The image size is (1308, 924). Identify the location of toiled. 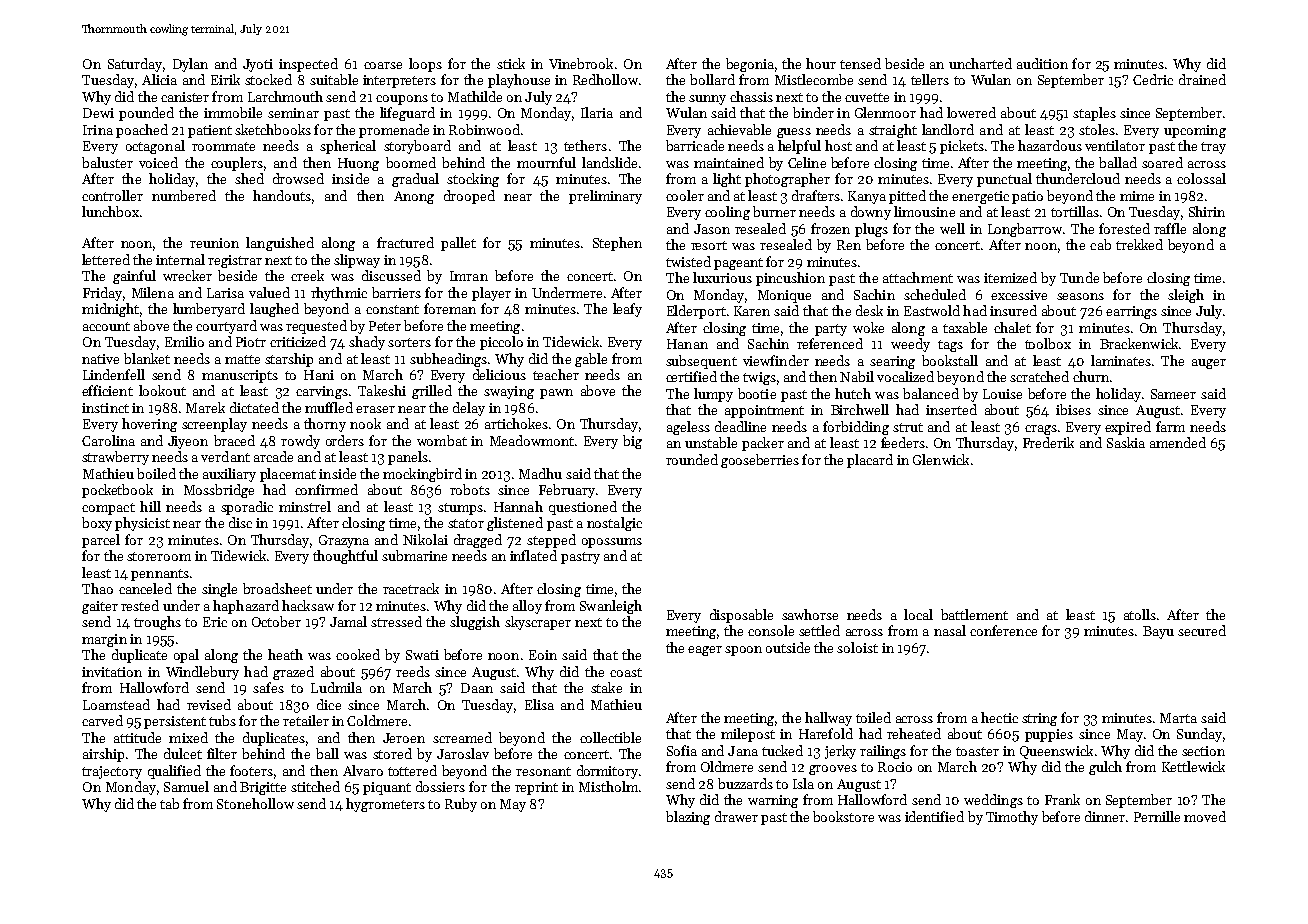
(873, 717).
